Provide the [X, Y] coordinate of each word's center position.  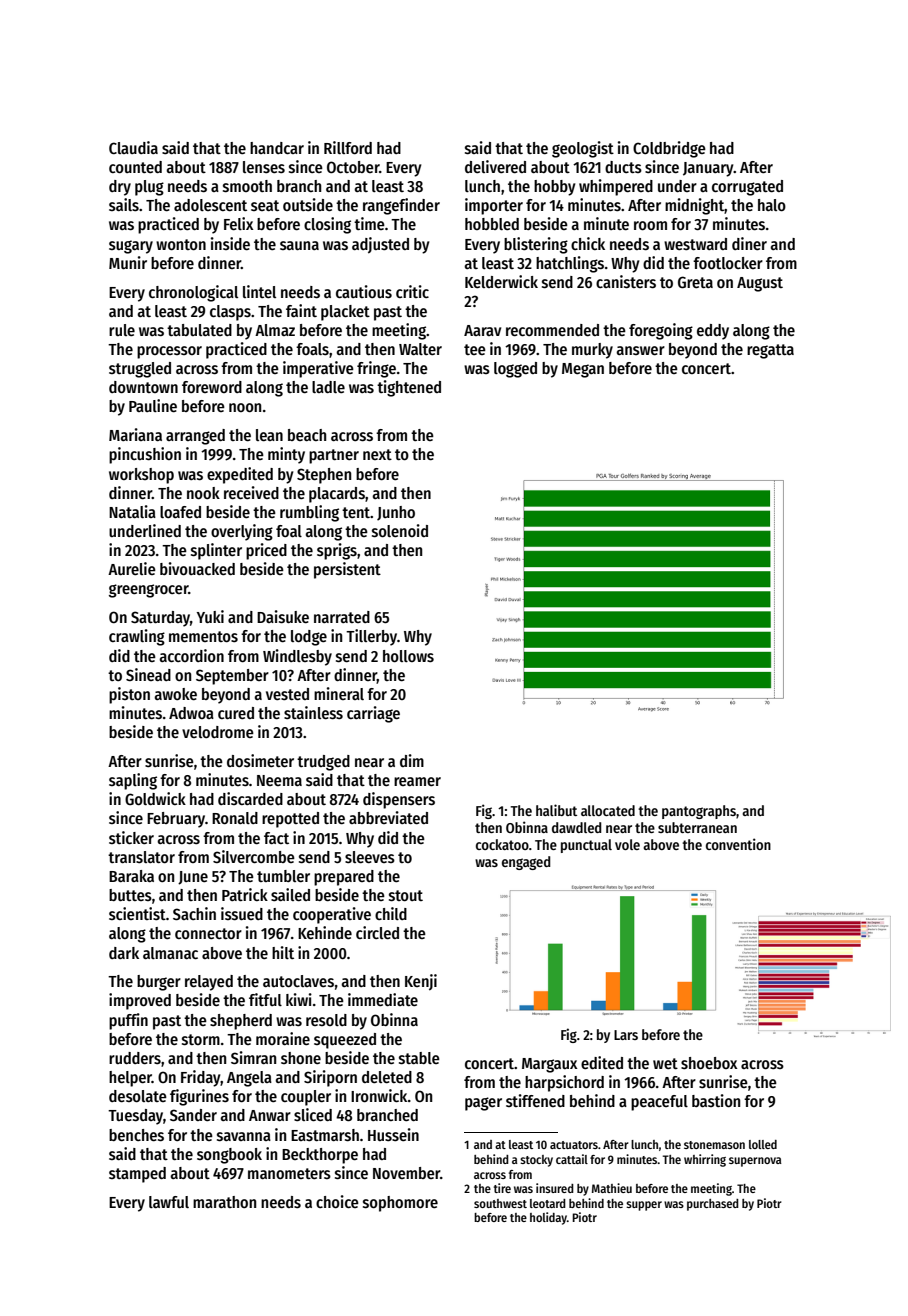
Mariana [135, 434]
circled [377, 932]
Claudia [133, 147]
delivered [495, 166]
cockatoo [502, 844]
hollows [408, 656]
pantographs [699, 812]
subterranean [697, 827]
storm [201, 1040]
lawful [169, 1202]
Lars [626, 1035]
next [377, 454]
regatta [770, 351]
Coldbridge [669, 149]
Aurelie [132, 568]
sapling [133, 781]
